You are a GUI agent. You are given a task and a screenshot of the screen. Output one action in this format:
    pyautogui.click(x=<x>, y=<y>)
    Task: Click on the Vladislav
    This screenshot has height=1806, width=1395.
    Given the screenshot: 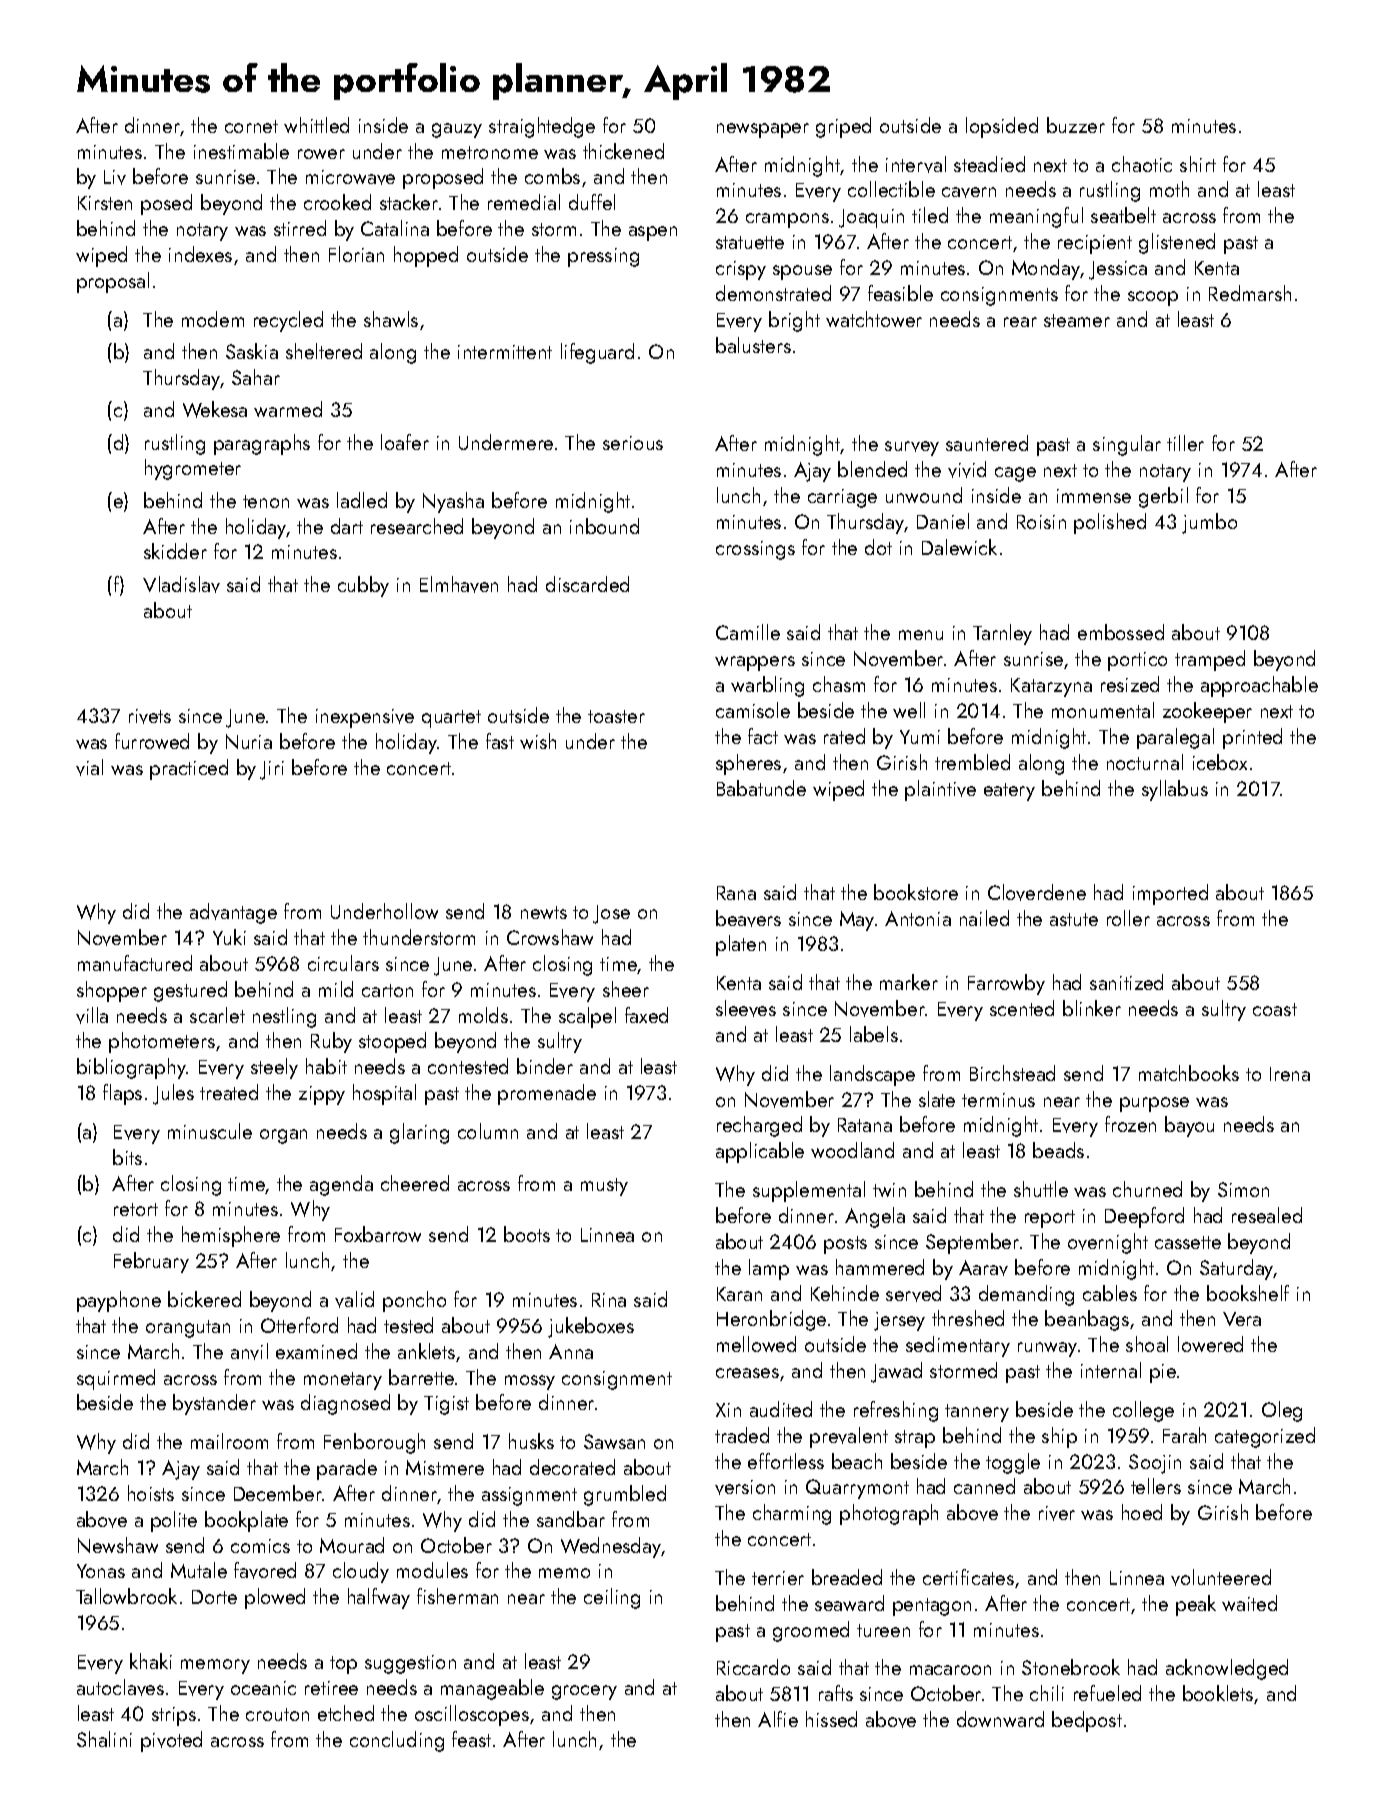 What is the action you would take?
    pyautogui.click(x=181, y=584)
